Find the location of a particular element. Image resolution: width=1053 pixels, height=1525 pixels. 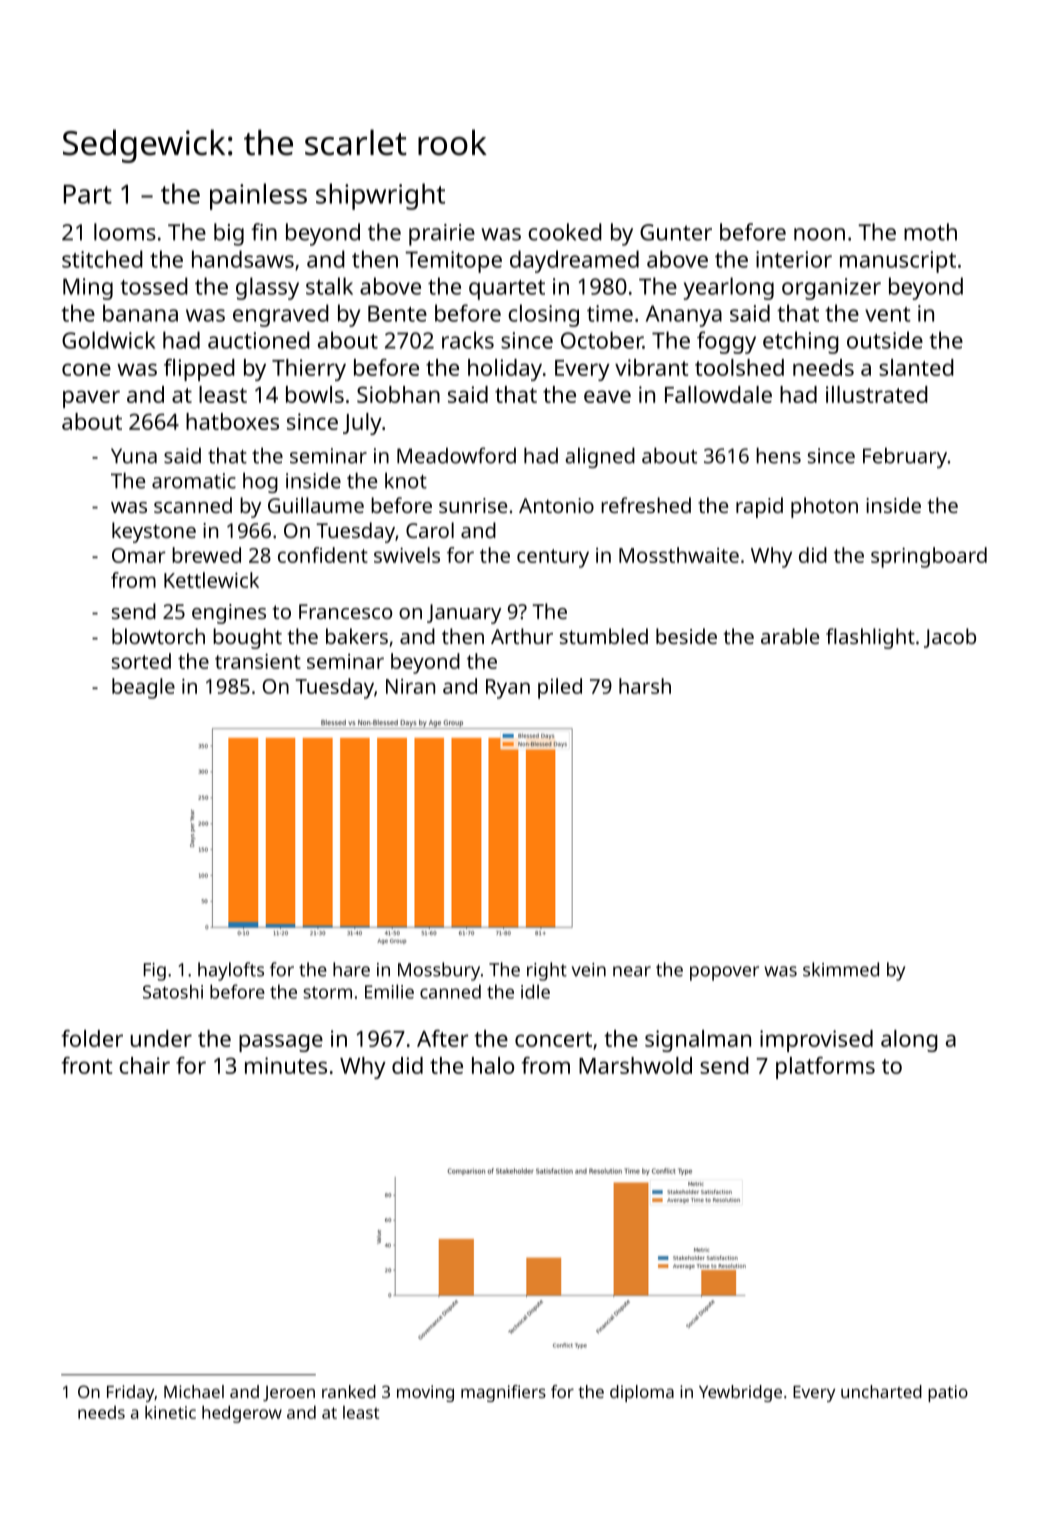

Satoshi is located at coordinates (173, 991).
